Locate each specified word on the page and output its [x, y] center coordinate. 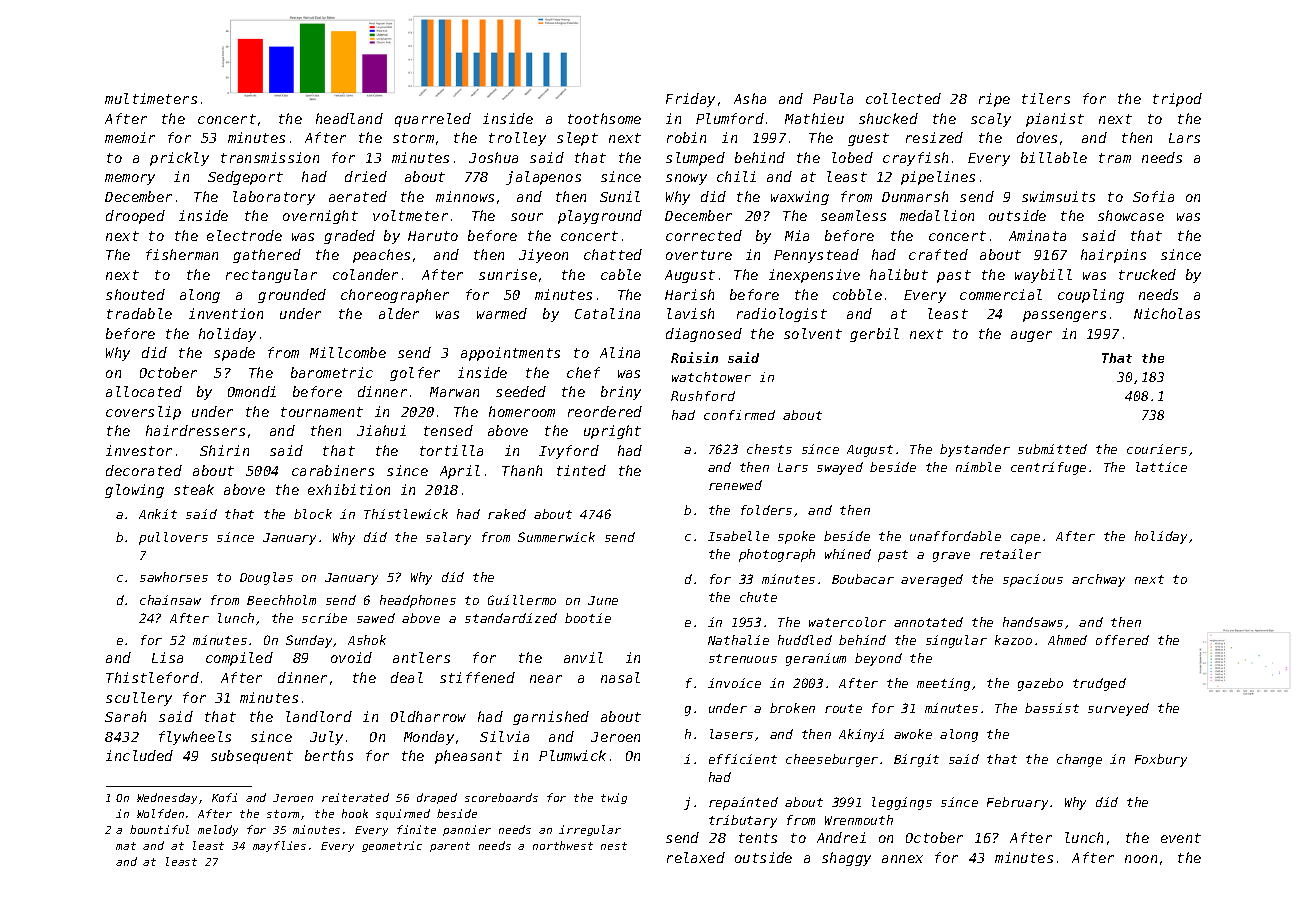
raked [507, 514]
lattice [1161, 467]
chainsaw [170, 600]
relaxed [696, 857]
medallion [937, 215]
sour [527, 217]
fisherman [182, 254]
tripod [1177, 100]
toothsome [604, 118]
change [1079, 760]
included [139, 755]
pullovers [173, 538]
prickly [179, 159]
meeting [943, 684]
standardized [511, 618]
